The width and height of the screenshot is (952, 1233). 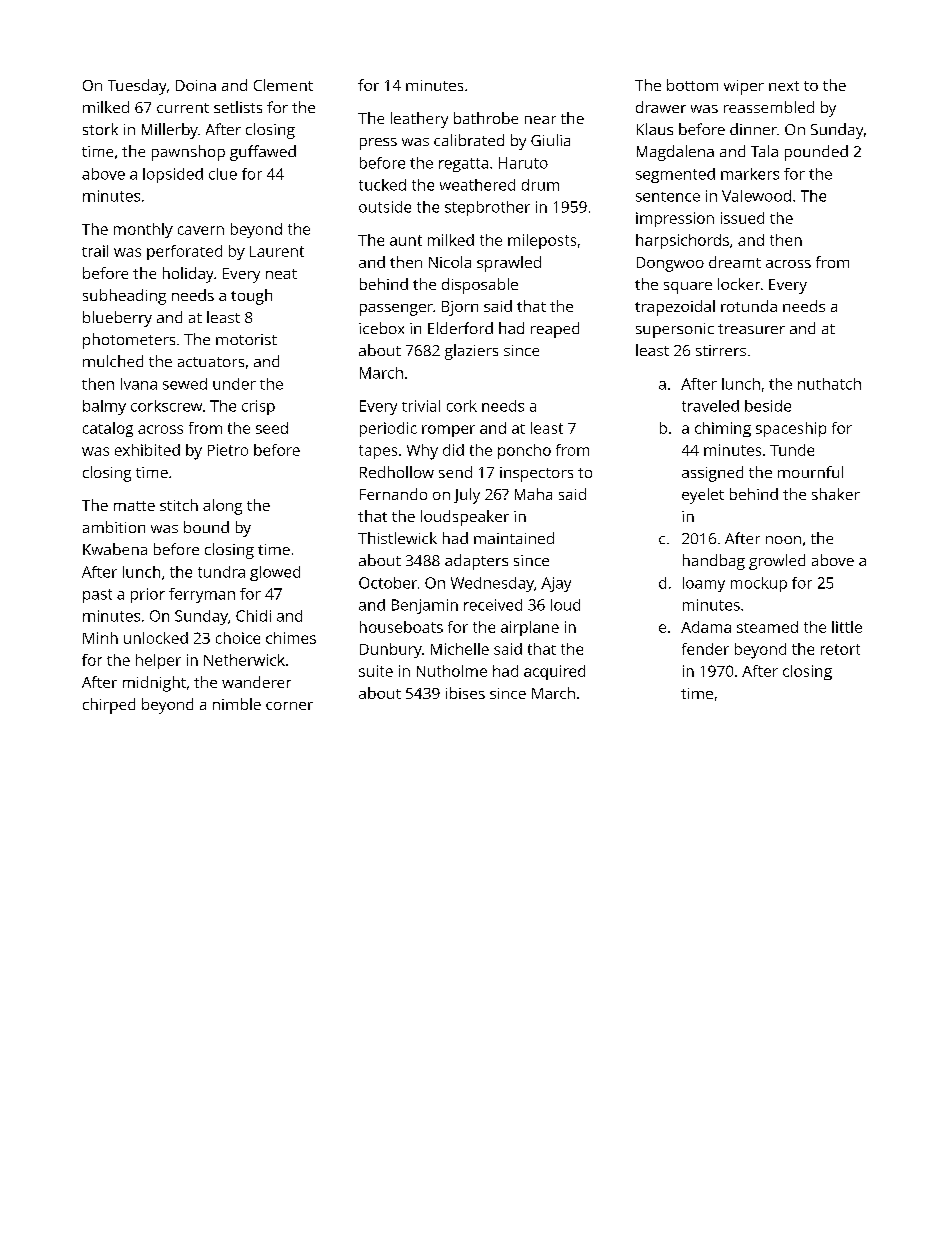 What do you see at coordinates (540, 120) in the screenshot?
I see `near` at bounding box center [540, 120].
